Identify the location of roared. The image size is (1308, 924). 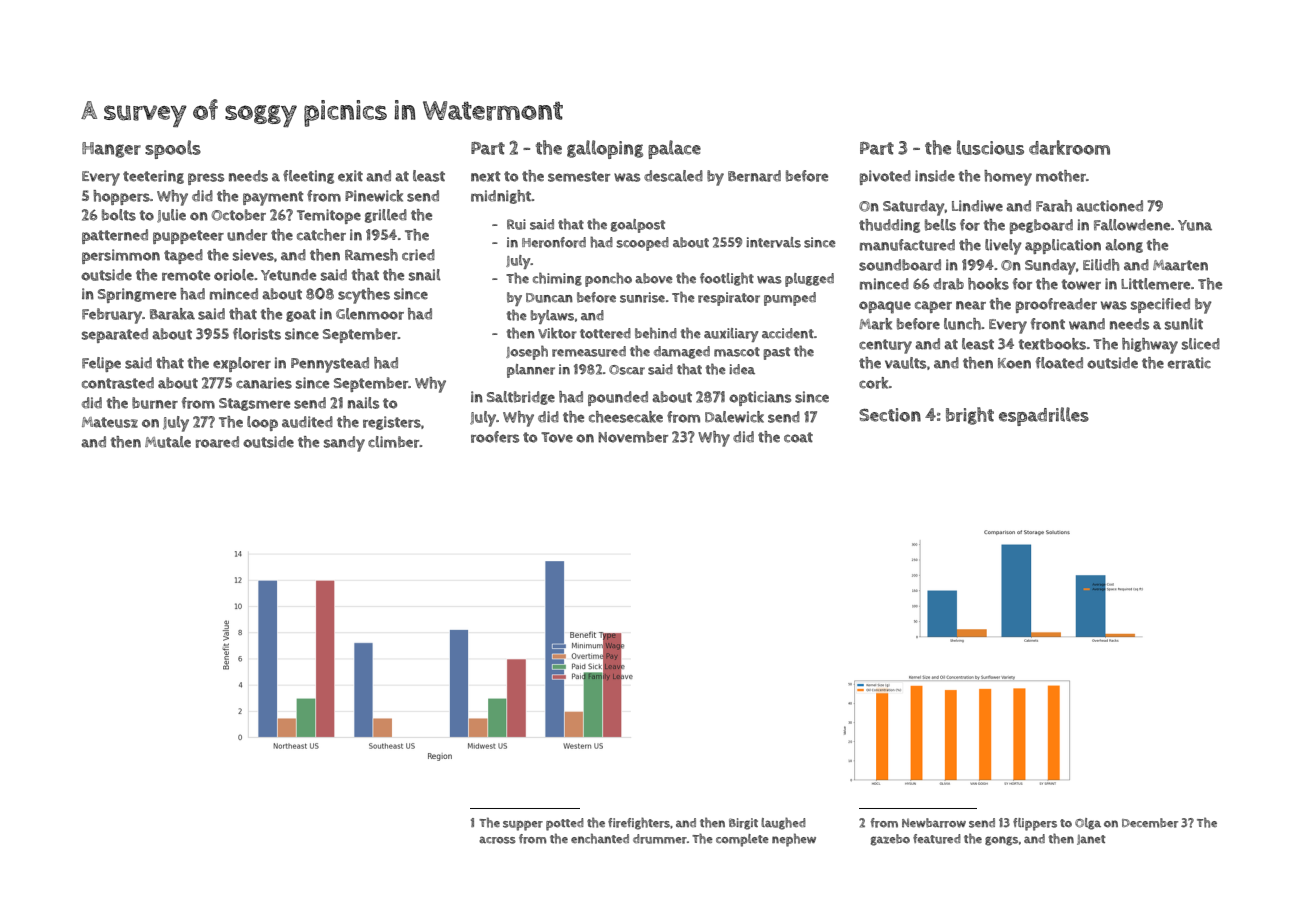
(217, 442).
